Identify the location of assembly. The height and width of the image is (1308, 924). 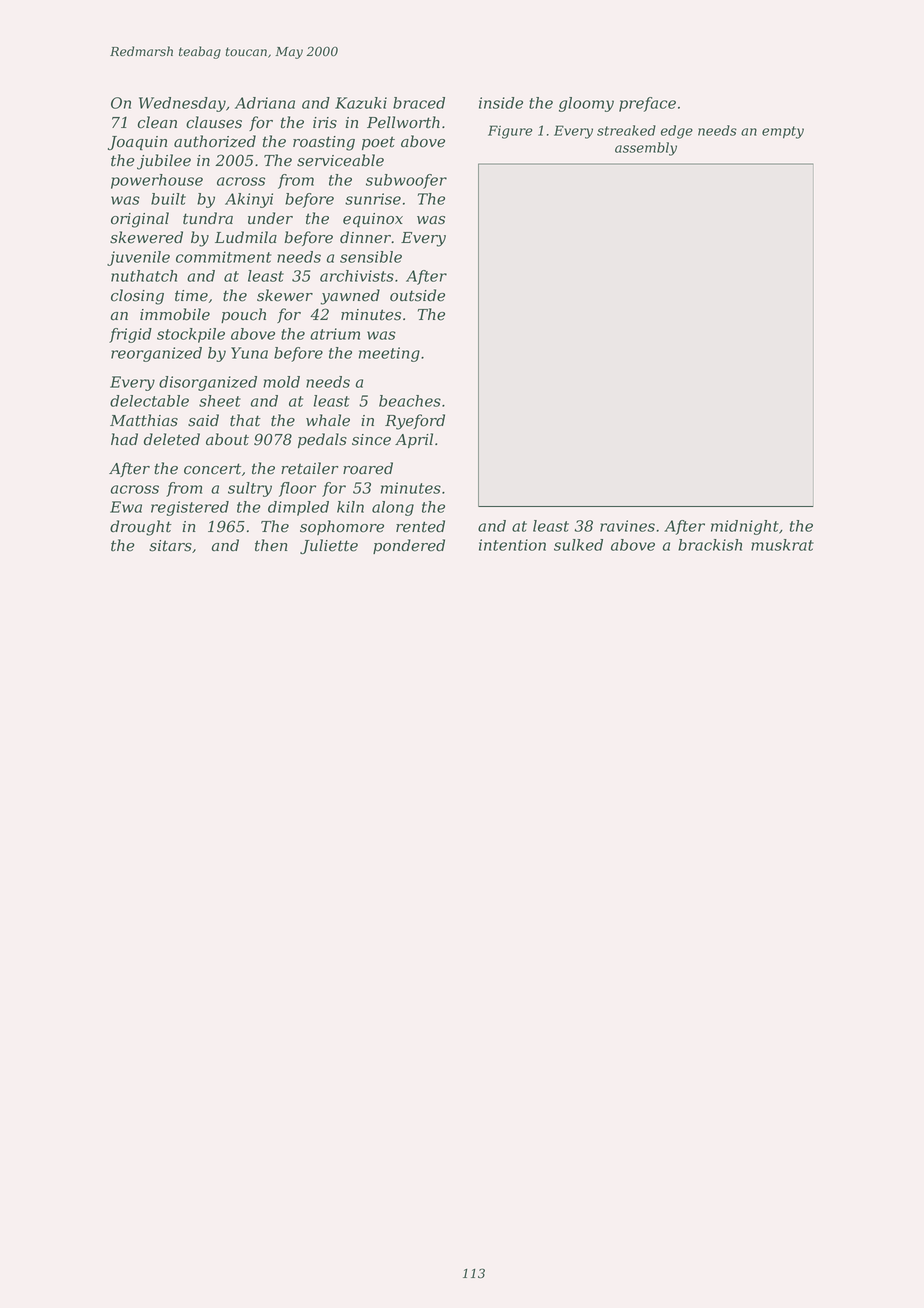
(646, 149).
